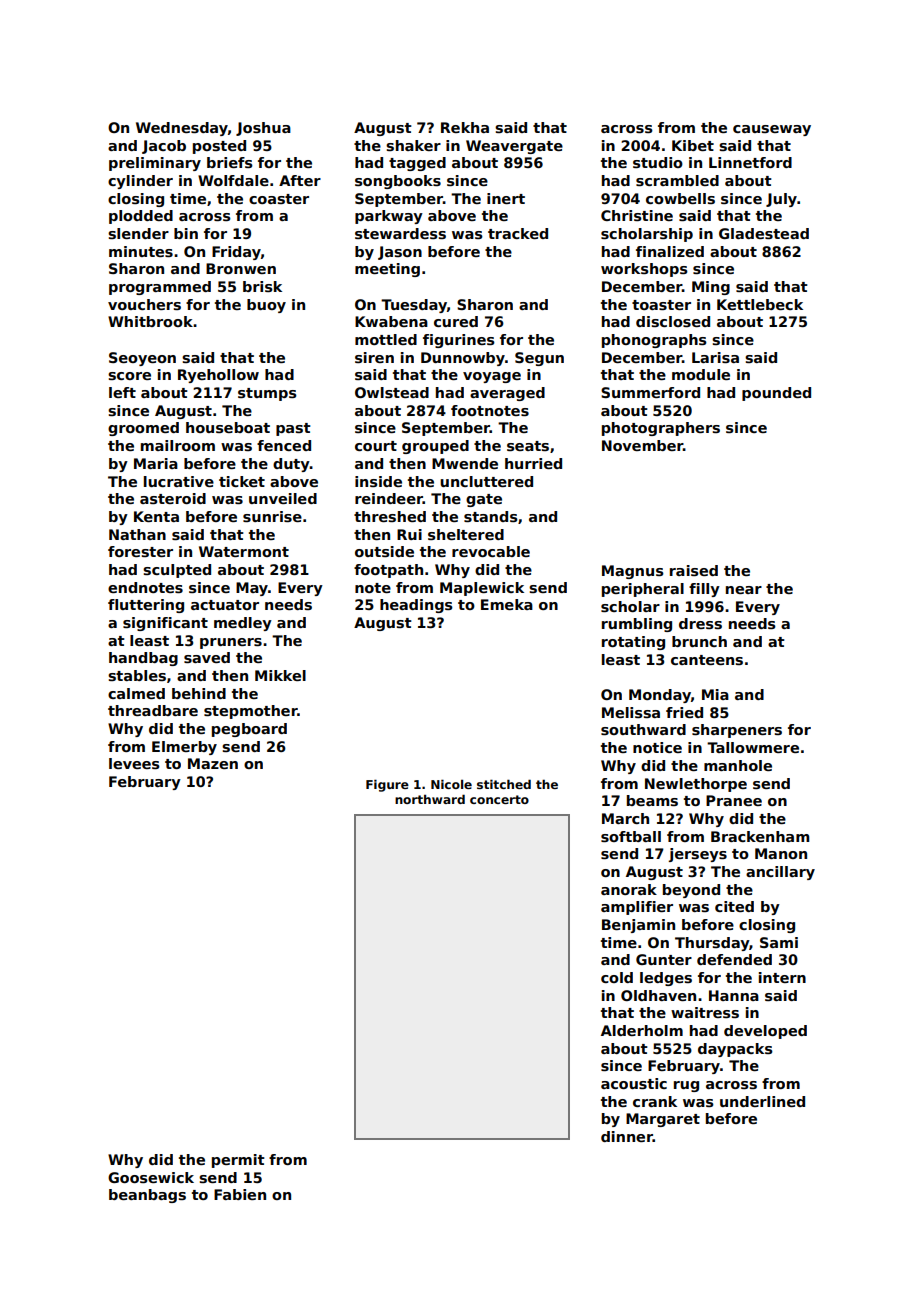 The height and width of the page is (1308, 924). I want to click on cured, so click(456, 321).
